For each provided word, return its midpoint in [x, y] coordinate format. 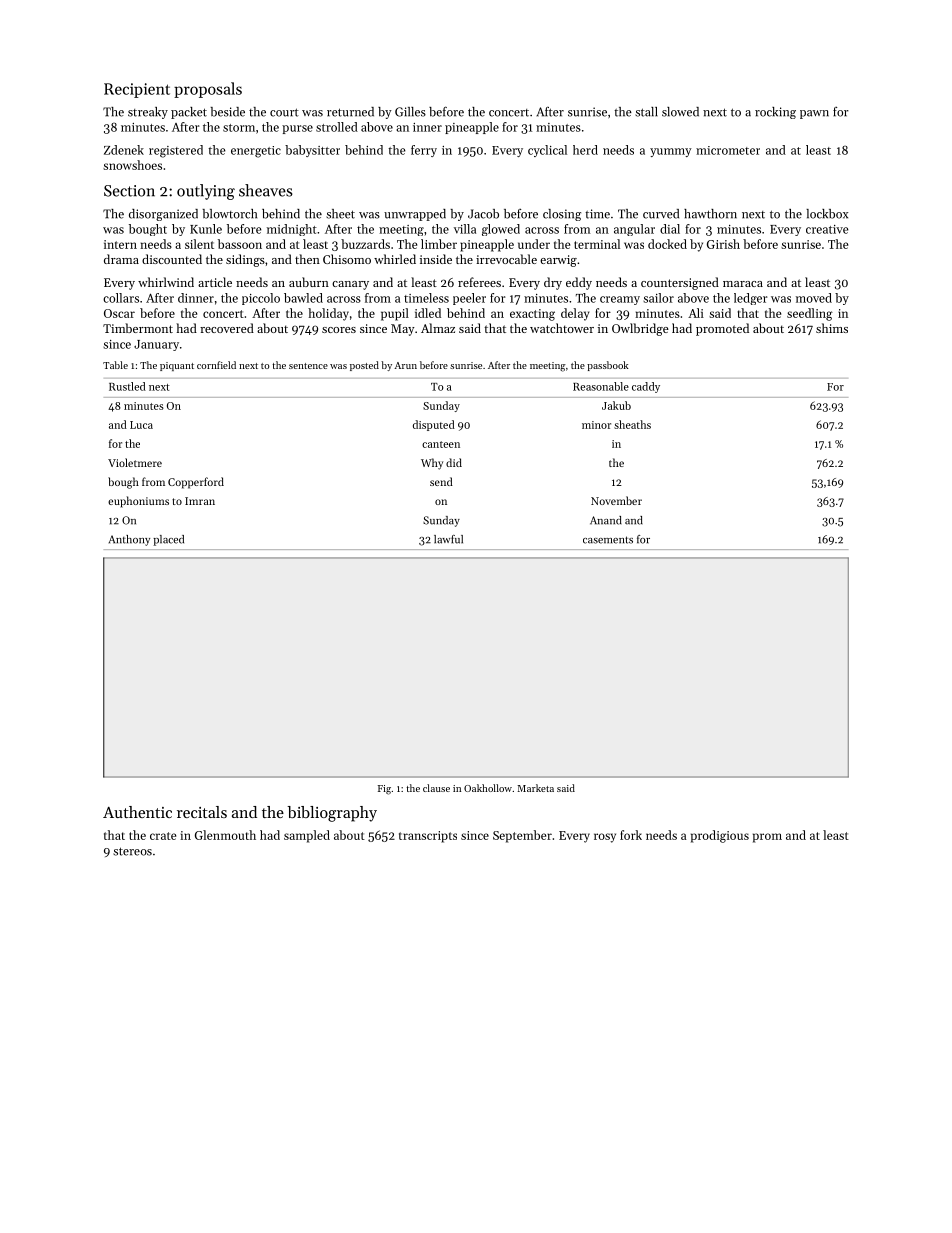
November [616, 500]
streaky [148, 113]
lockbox [827, 214]
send [441, 481]
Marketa [535, 788]
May [402, 330]
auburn [309, 282]
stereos [132, 851]
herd [585, 150]
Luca [141, 425]
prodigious [720, 836]
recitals [202, 812]
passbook [608, 366]
